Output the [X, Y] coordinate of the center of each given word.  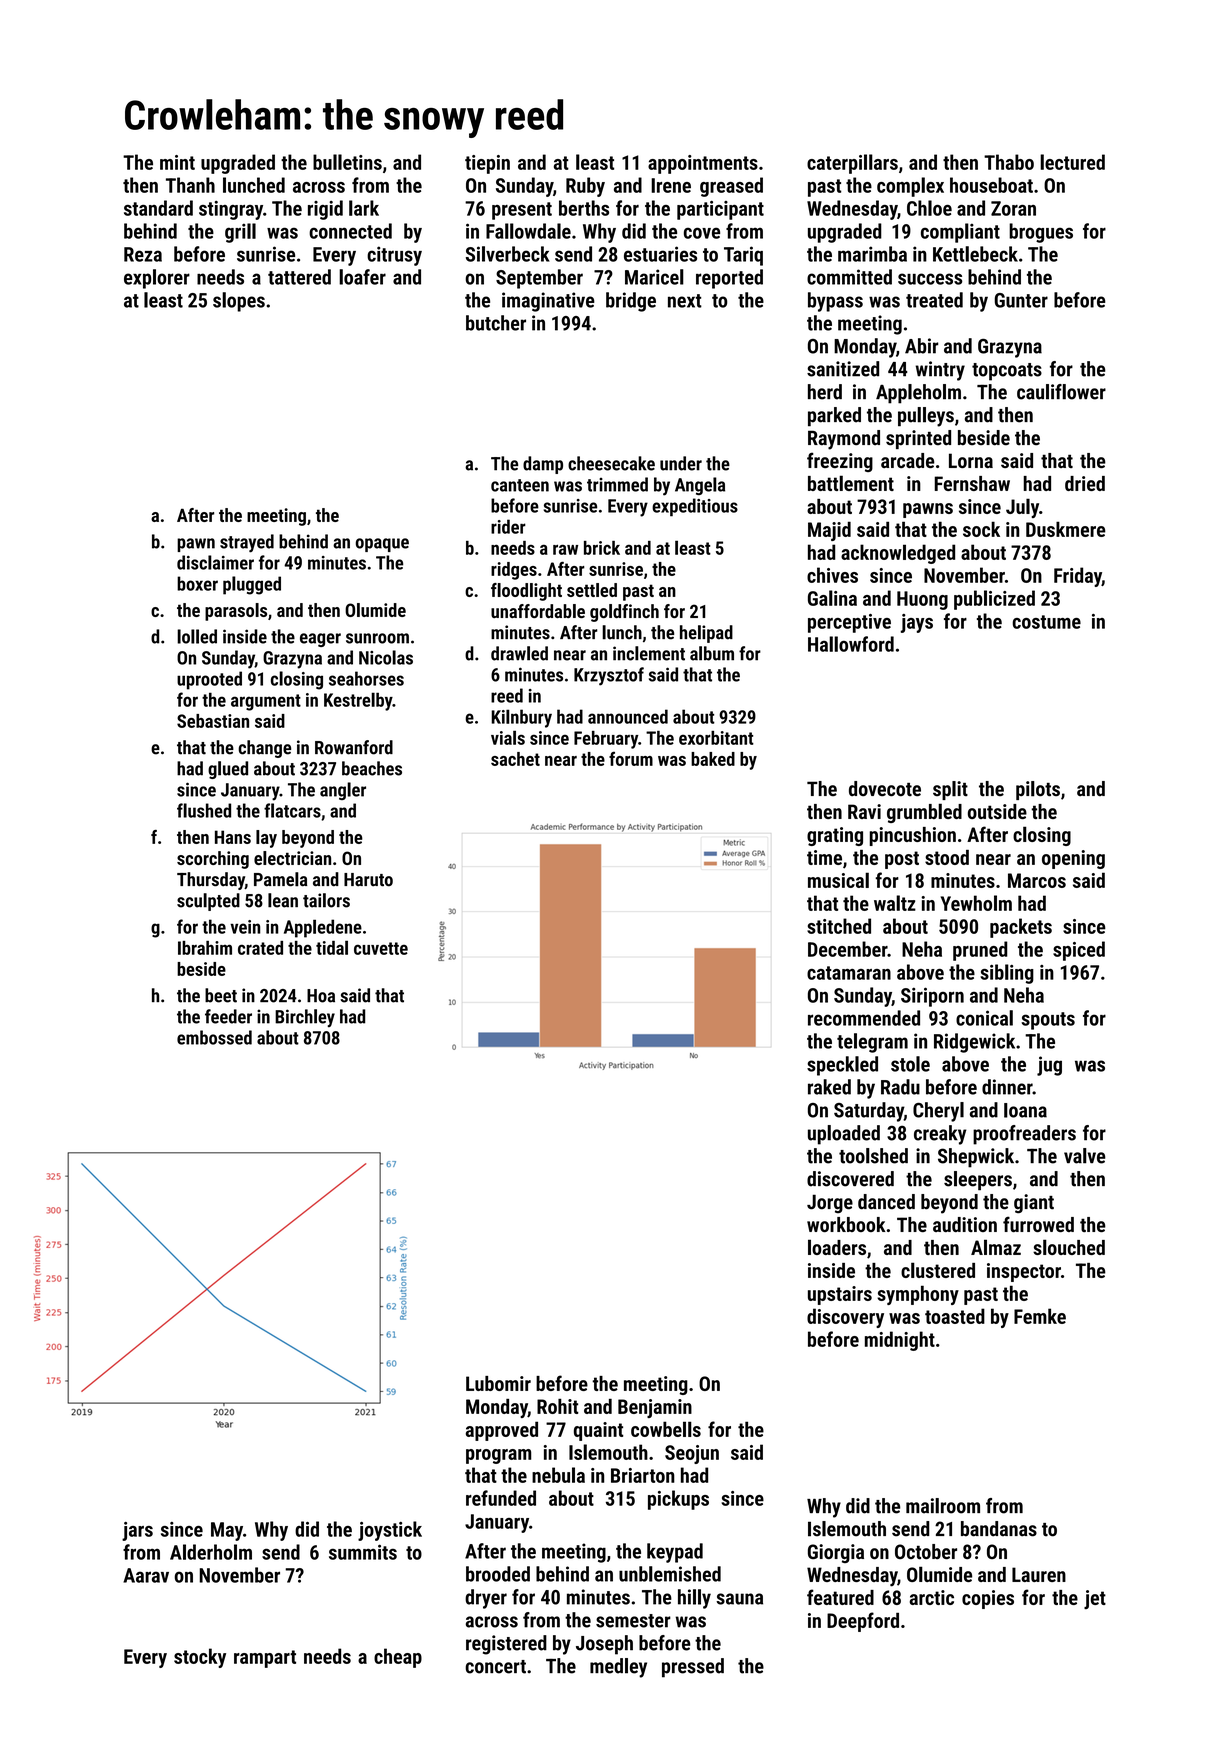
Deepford [863, 1622]
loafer [362, 277]
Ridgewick [974, 1043]
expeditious [695, 507]
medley [618, 1668]
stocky [200, 1658]
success [930, 279]
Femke [1040, 1316]
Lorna [971, 460]
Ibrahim [205, 948]
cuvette [381, 948]
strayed [247, 543]
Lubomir [498, 1383]
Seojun [692, 1454]
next [685, 301]
